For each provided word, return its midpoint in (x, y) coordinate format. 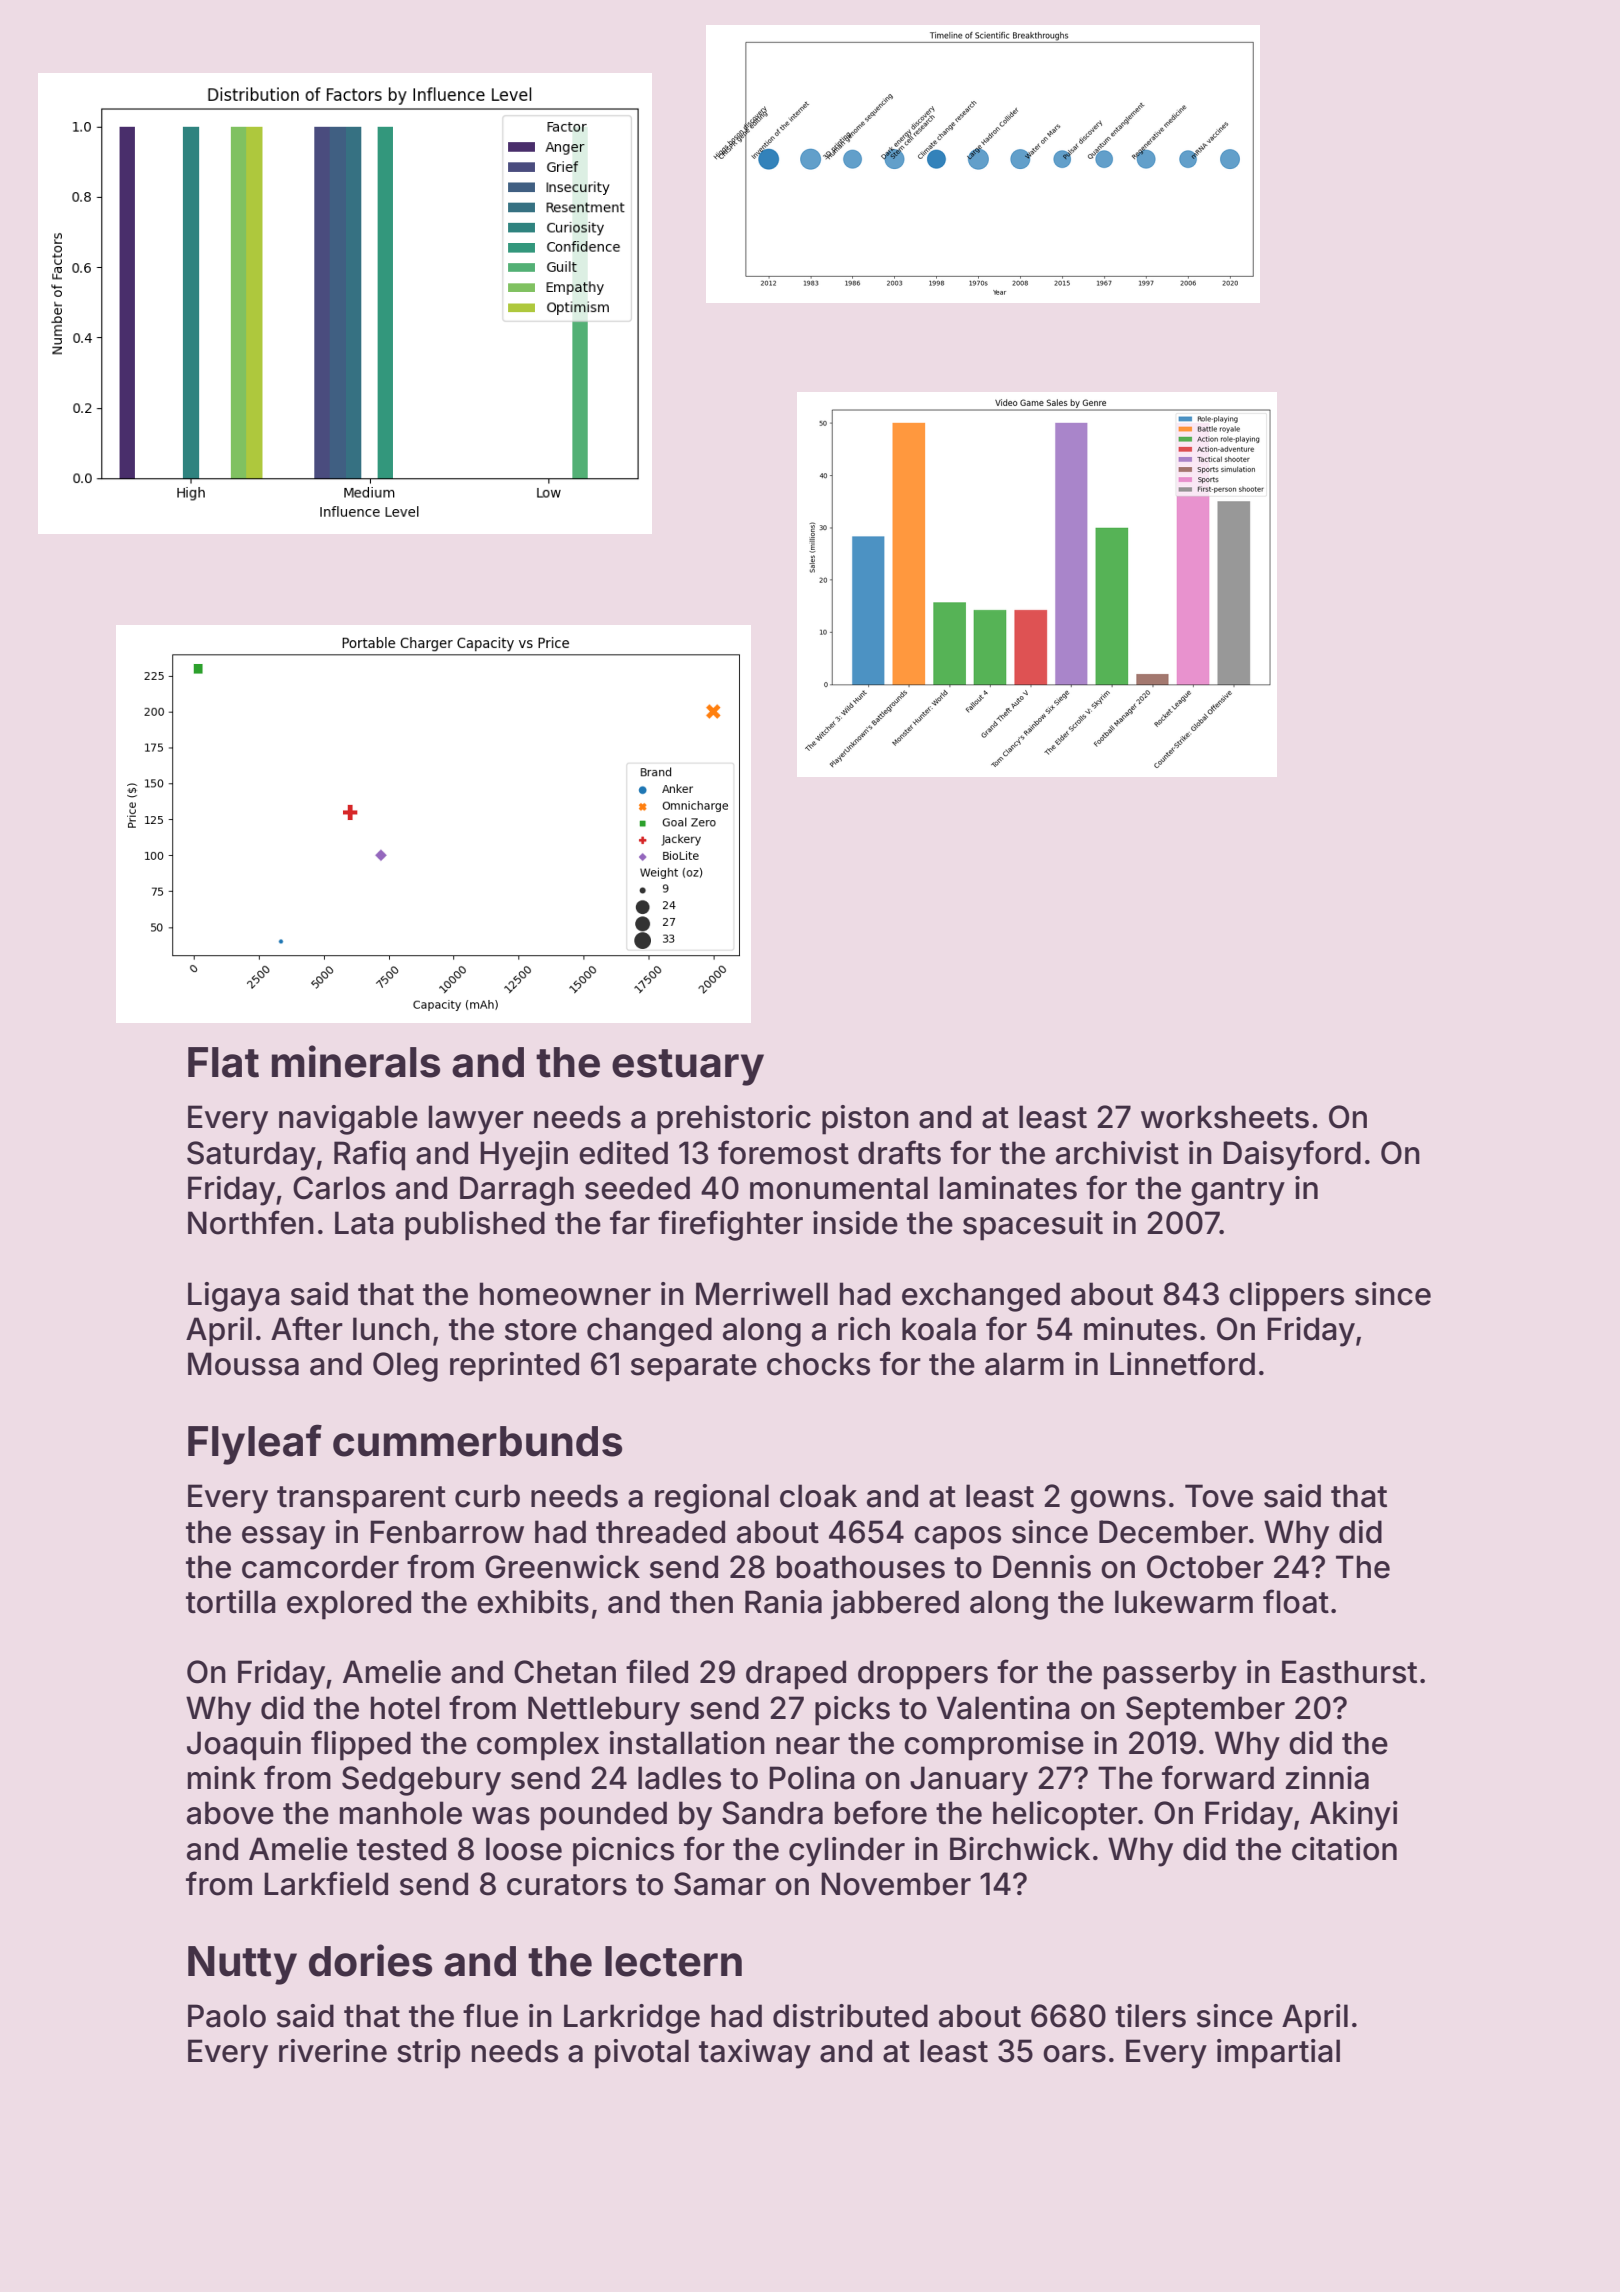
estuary (688, 1067)
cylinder (847, 1852)
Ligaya (234, 1297)
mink (222, 1777)
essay (283, 1538)
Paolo (227, 2016)
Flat (223, 1062)
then (701, 1602)
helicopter (1065, 1816)
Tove (1219, 1496)
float (1296, 1601)
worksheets (1225, 1117)
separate (694, 1368)
